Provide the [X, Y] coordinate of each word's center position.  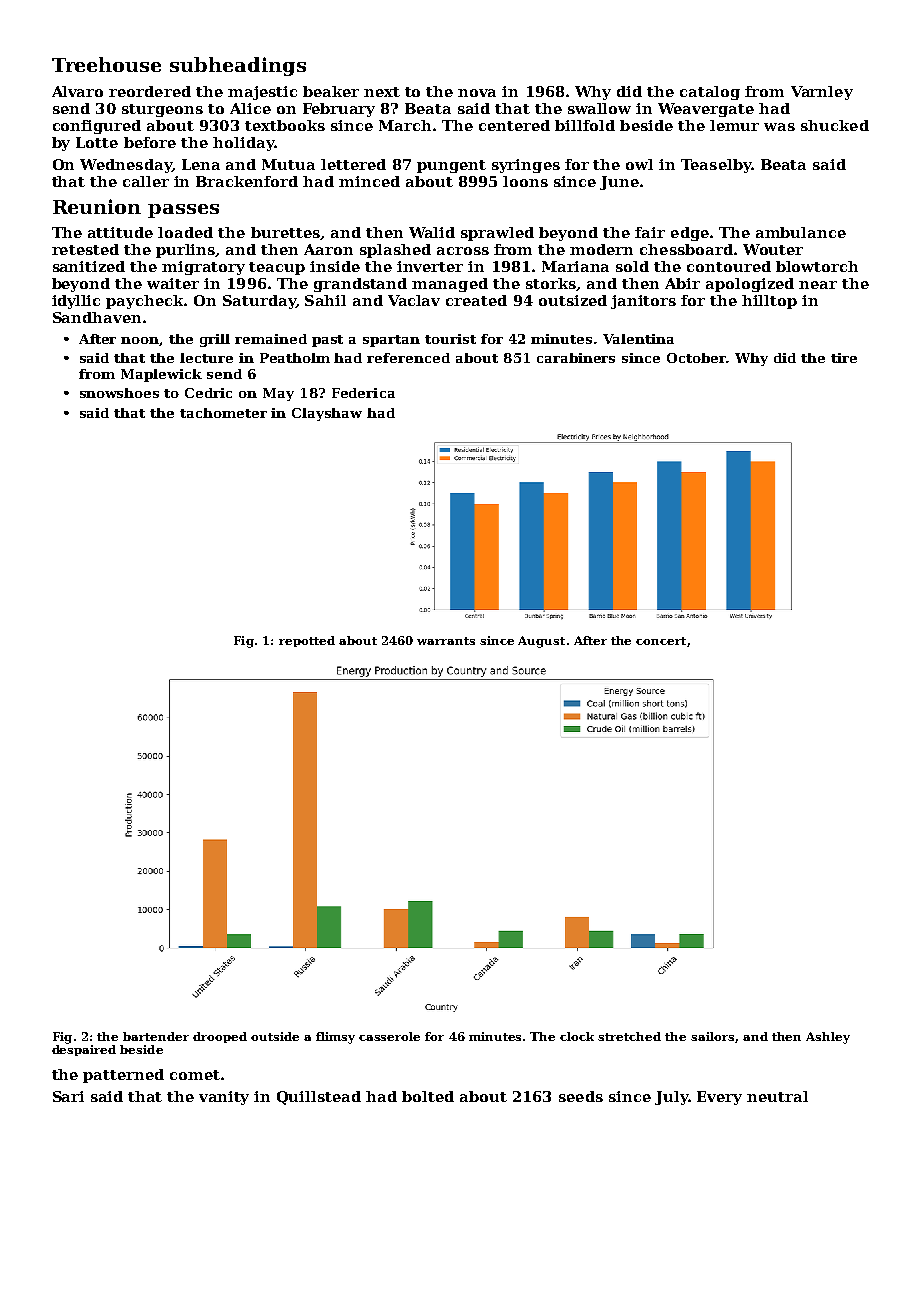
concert [661, 641]
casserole [389, 1036]
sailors [712, 1036]
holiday [243, 144]
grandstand [360, 285]
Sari [68, 1096]
